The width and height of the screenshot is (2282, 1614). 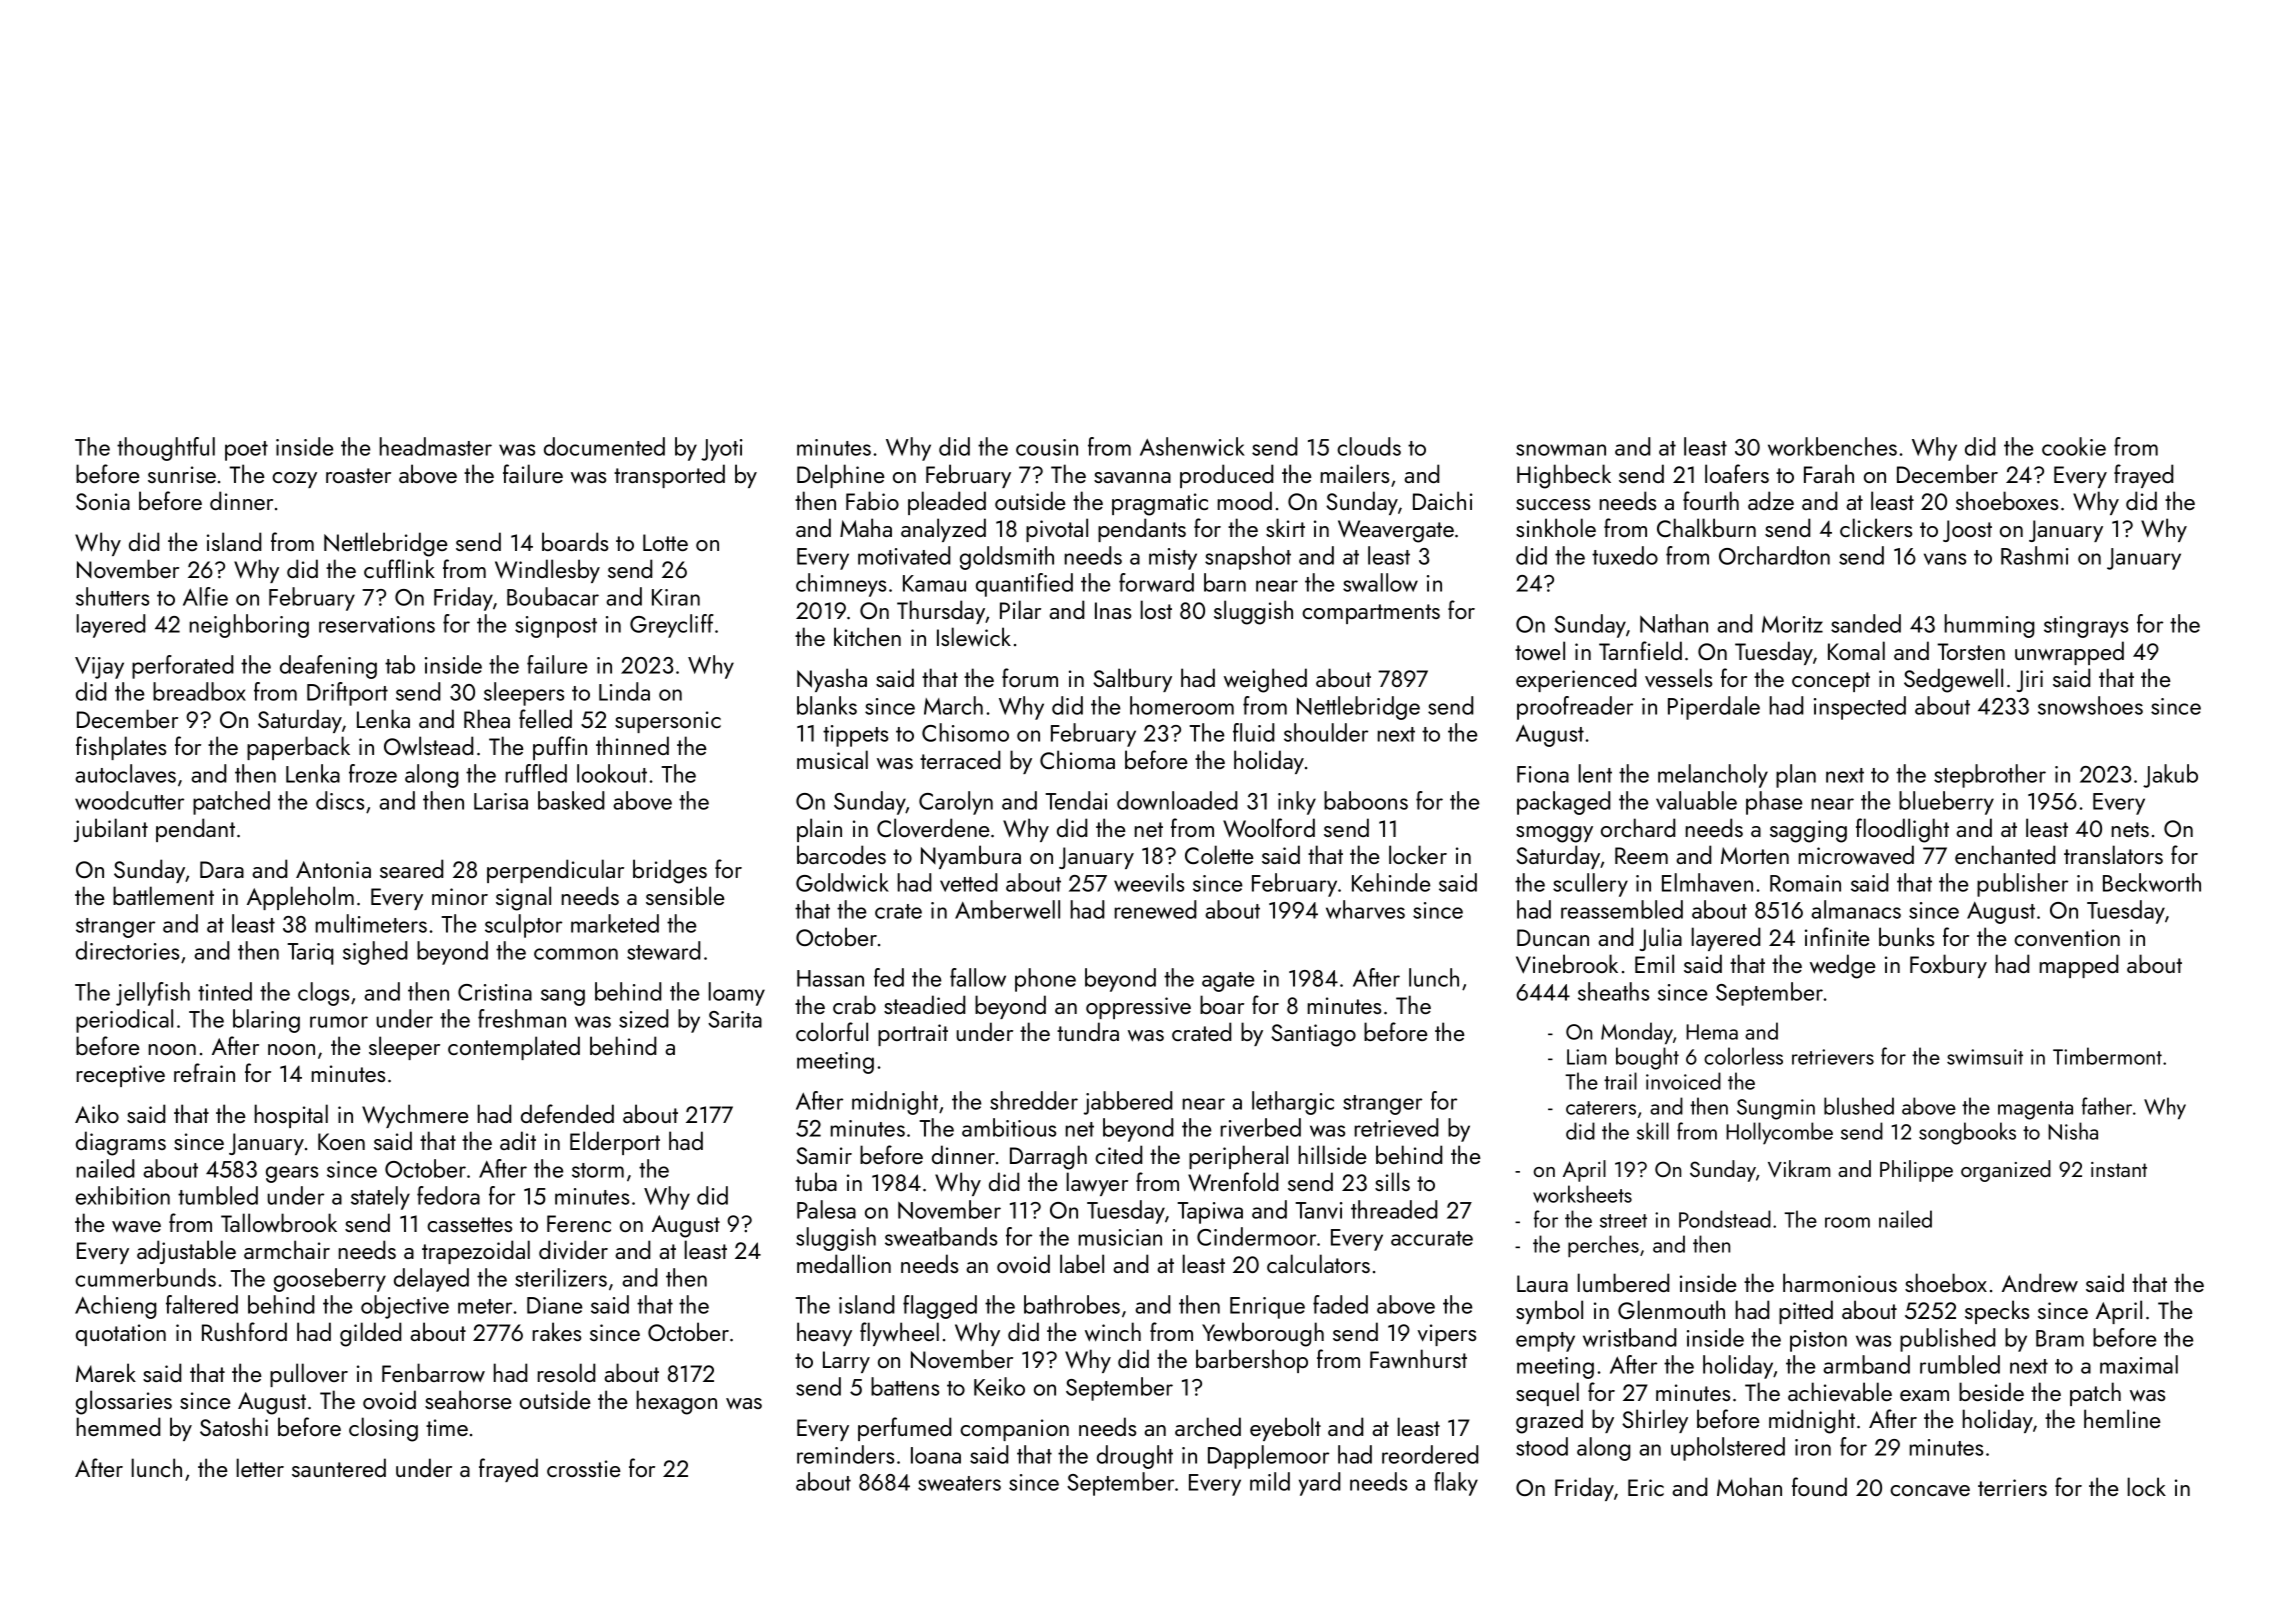 I want to click on Daichi, so click(x=1443, y=500).
